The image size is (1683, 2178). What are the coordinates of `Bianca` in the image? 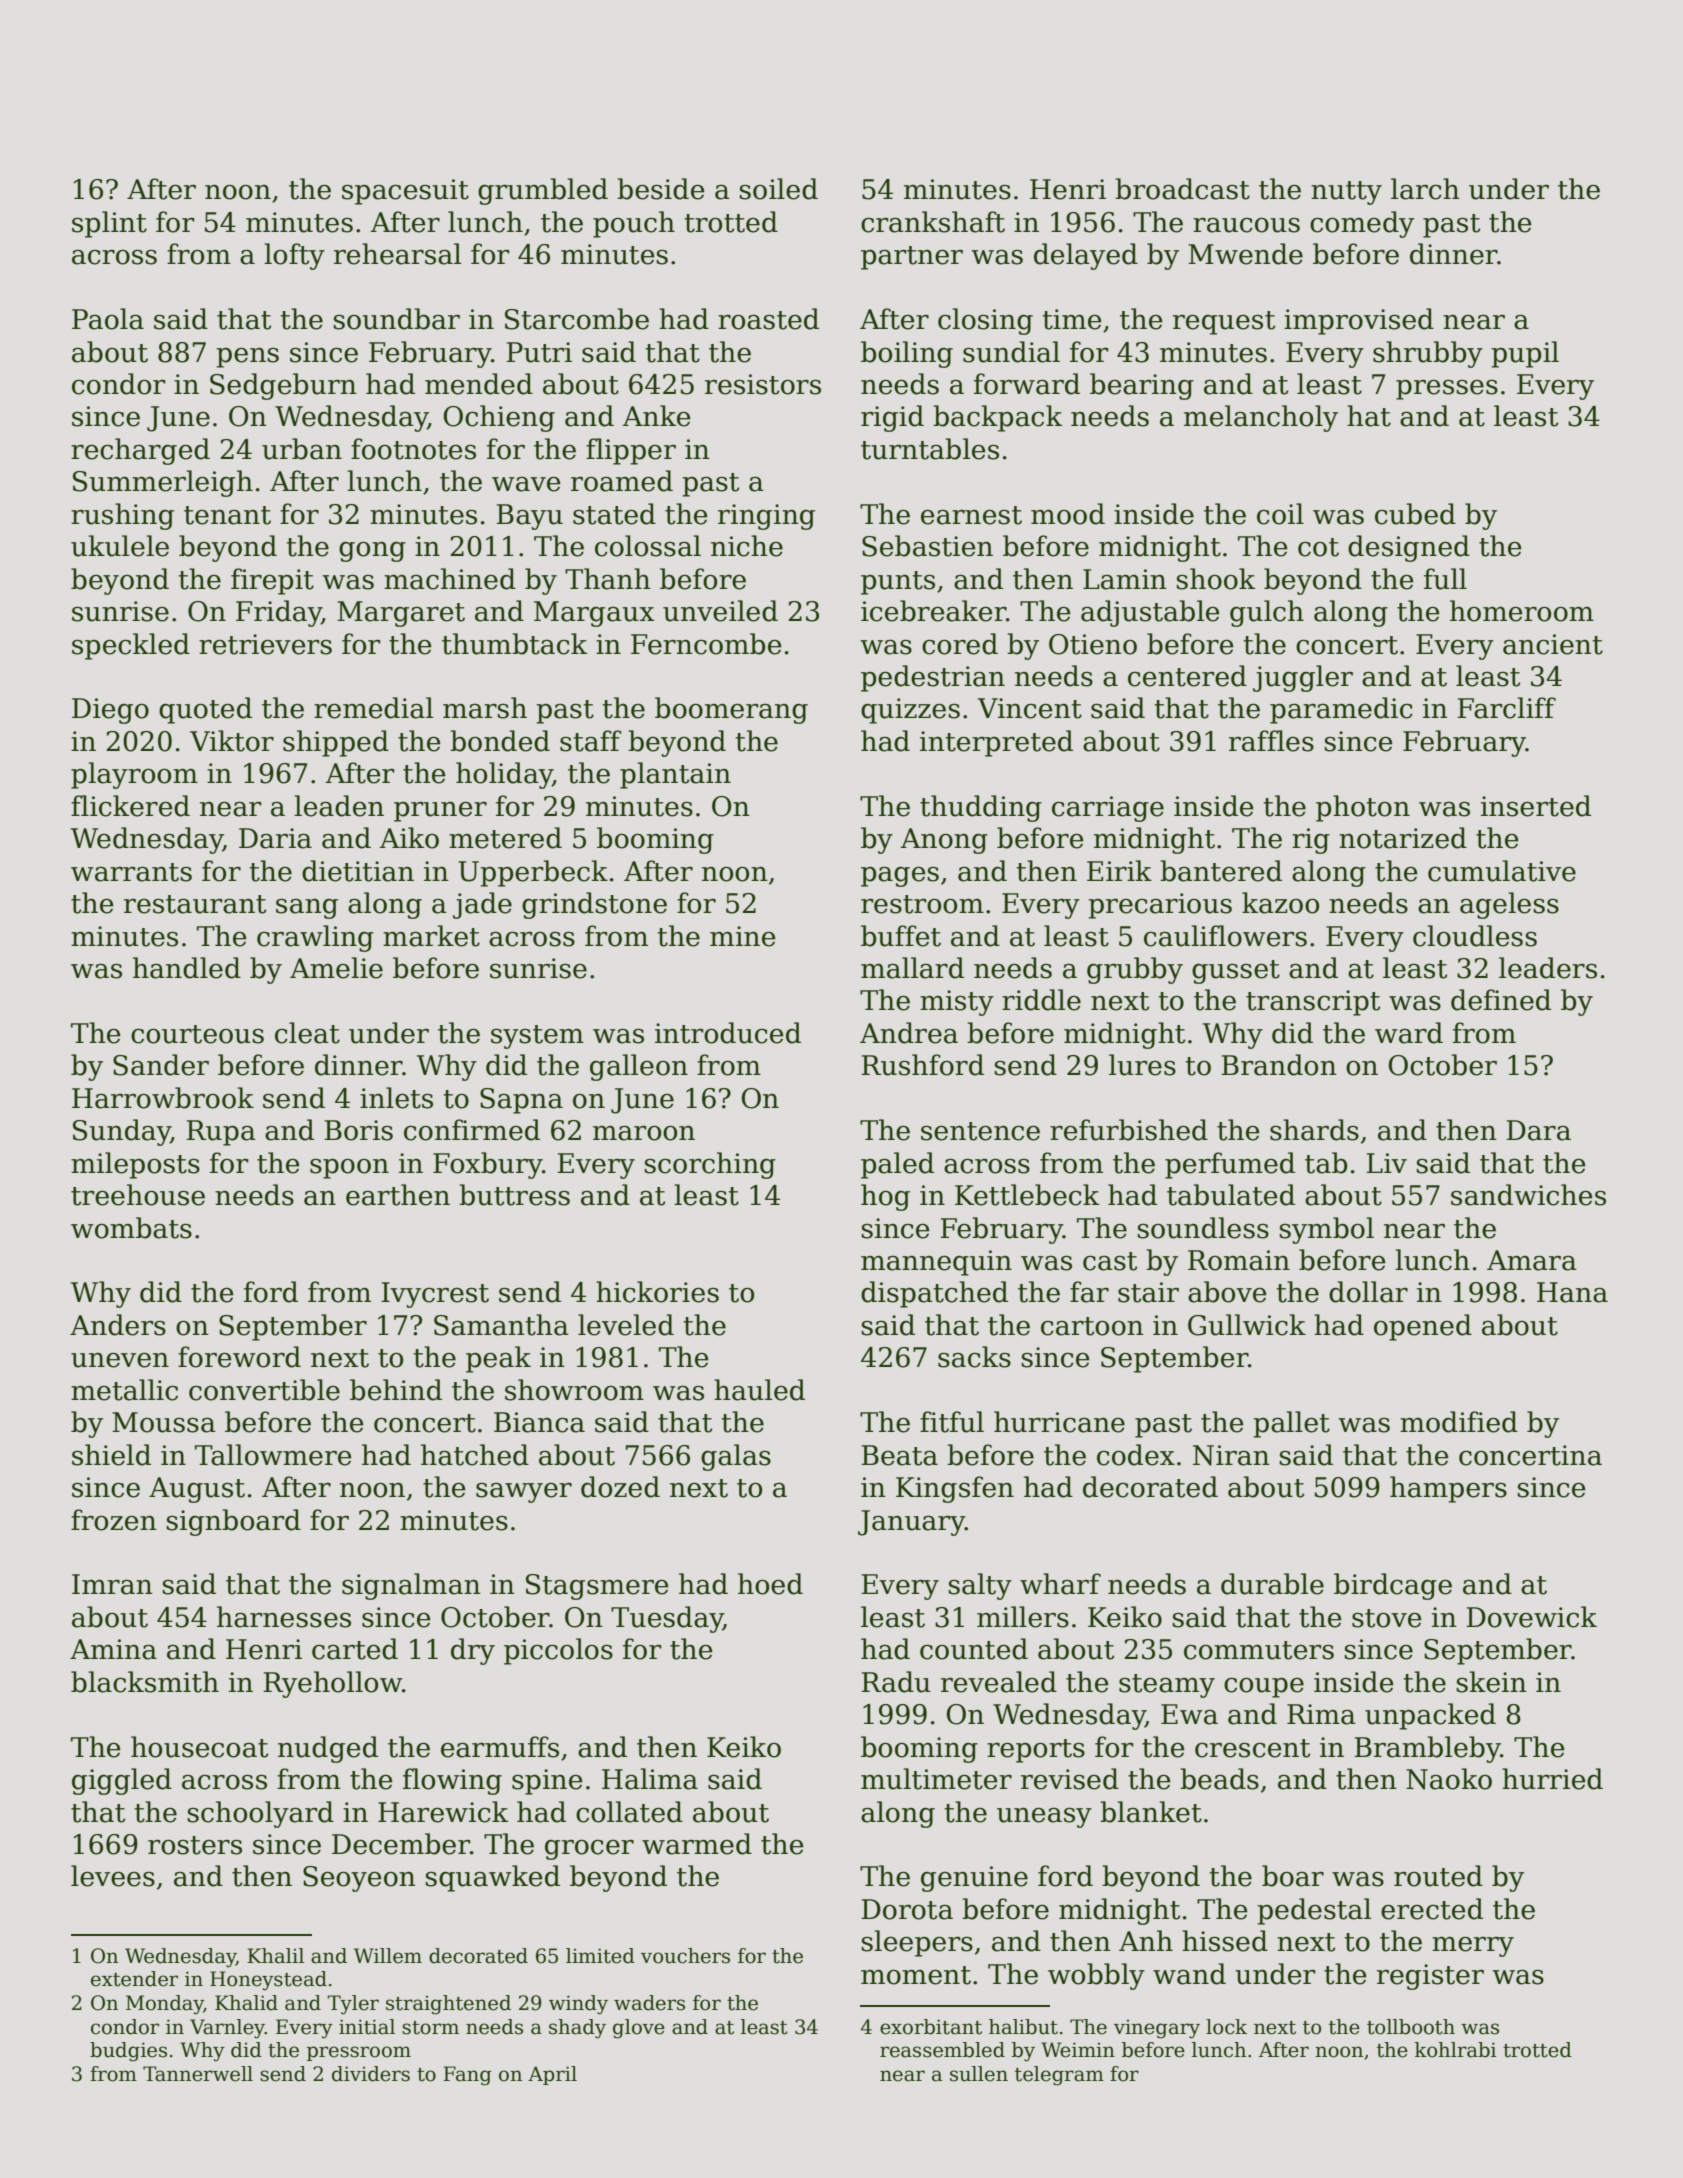 It's located at (539, 1422).
